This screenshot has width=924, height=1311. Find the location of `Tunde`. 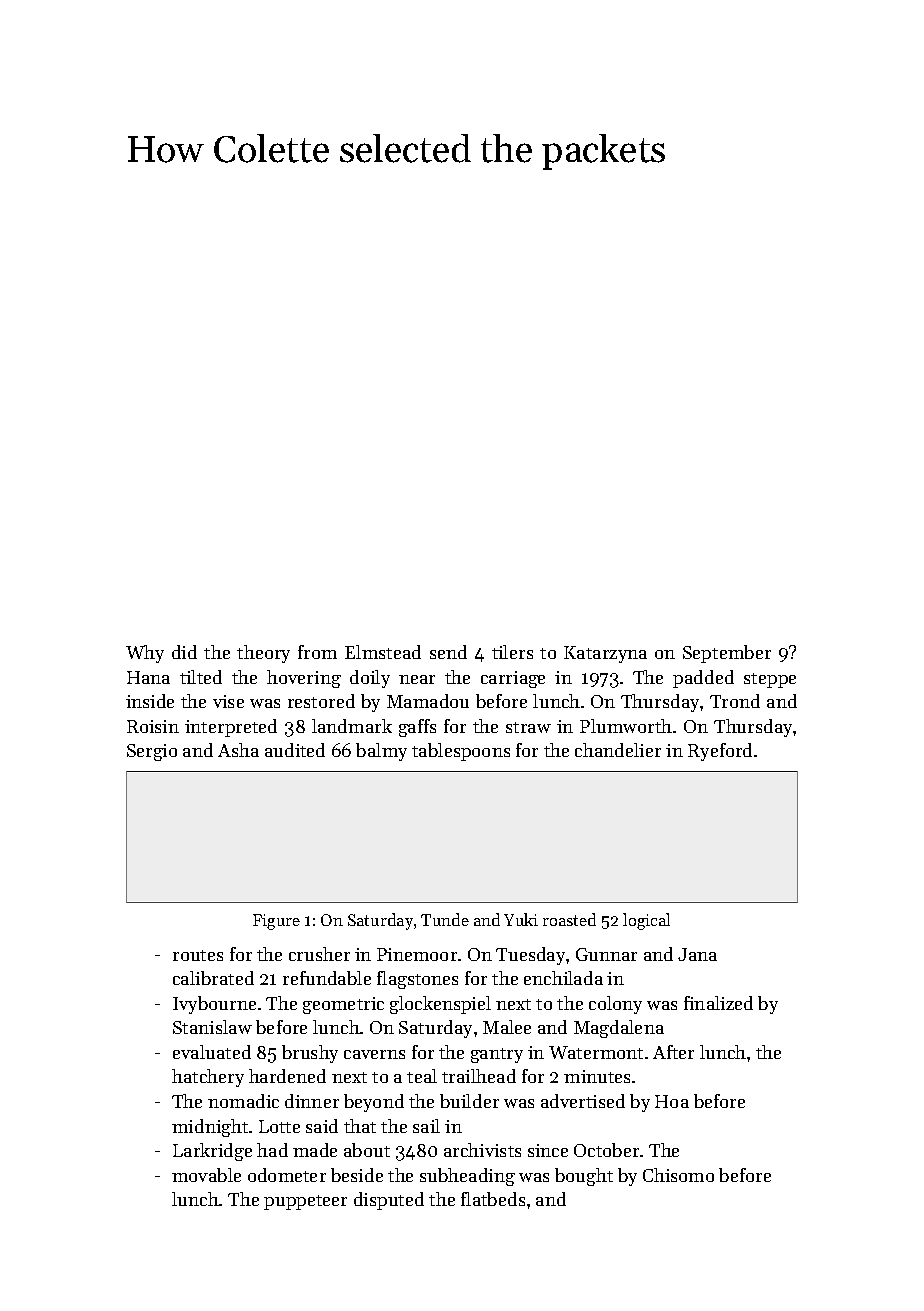

Tunde is located at coordinates (445, 919).
